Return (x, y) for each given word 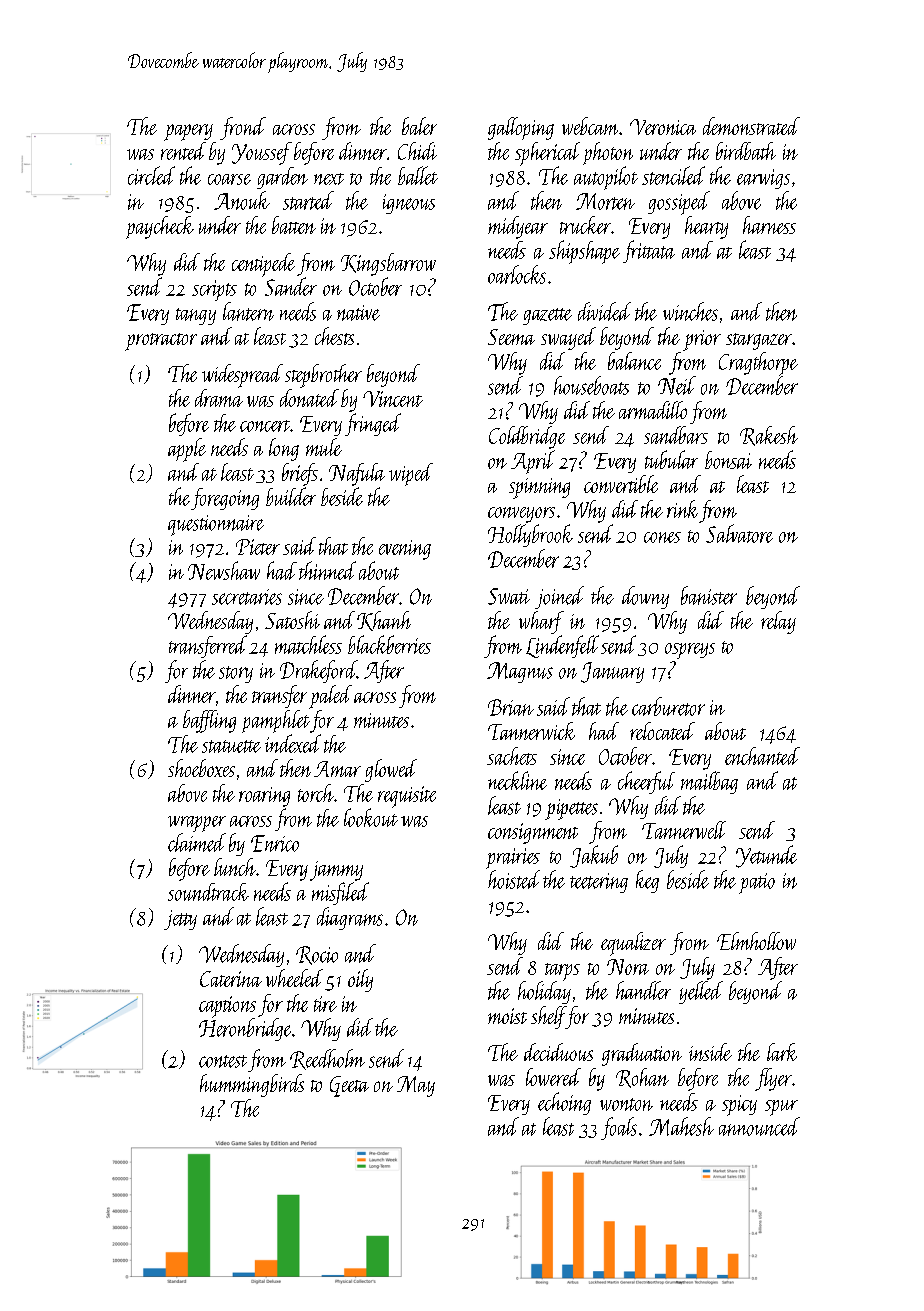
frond (243, 128)
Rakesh (769, 436)
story (236, 674)
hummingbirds (252, 1085)
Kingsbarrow (388, 264)
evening (405, 550)
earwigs (763, 179)
